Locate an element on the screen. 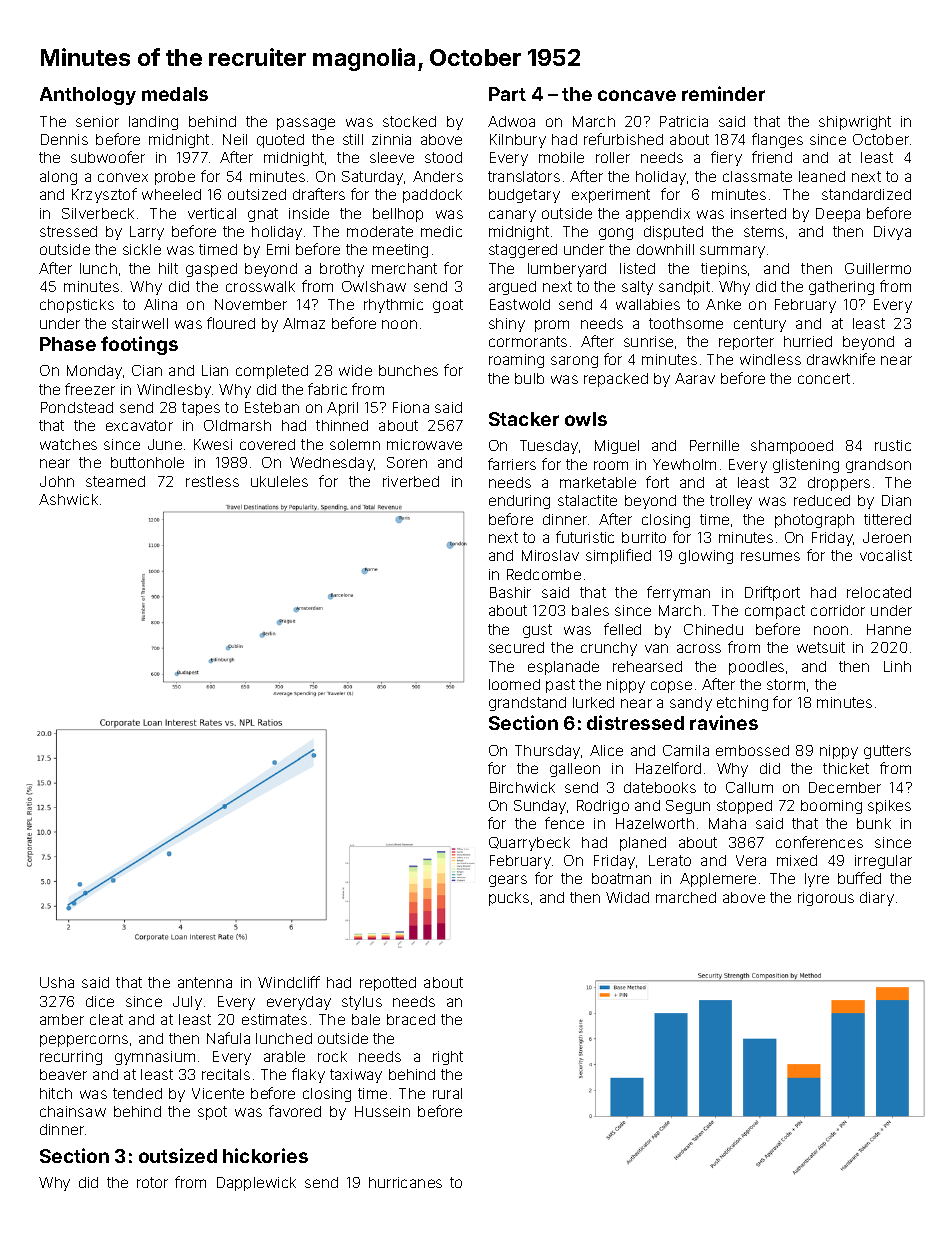  concave is located at coordinates (637, 95).
